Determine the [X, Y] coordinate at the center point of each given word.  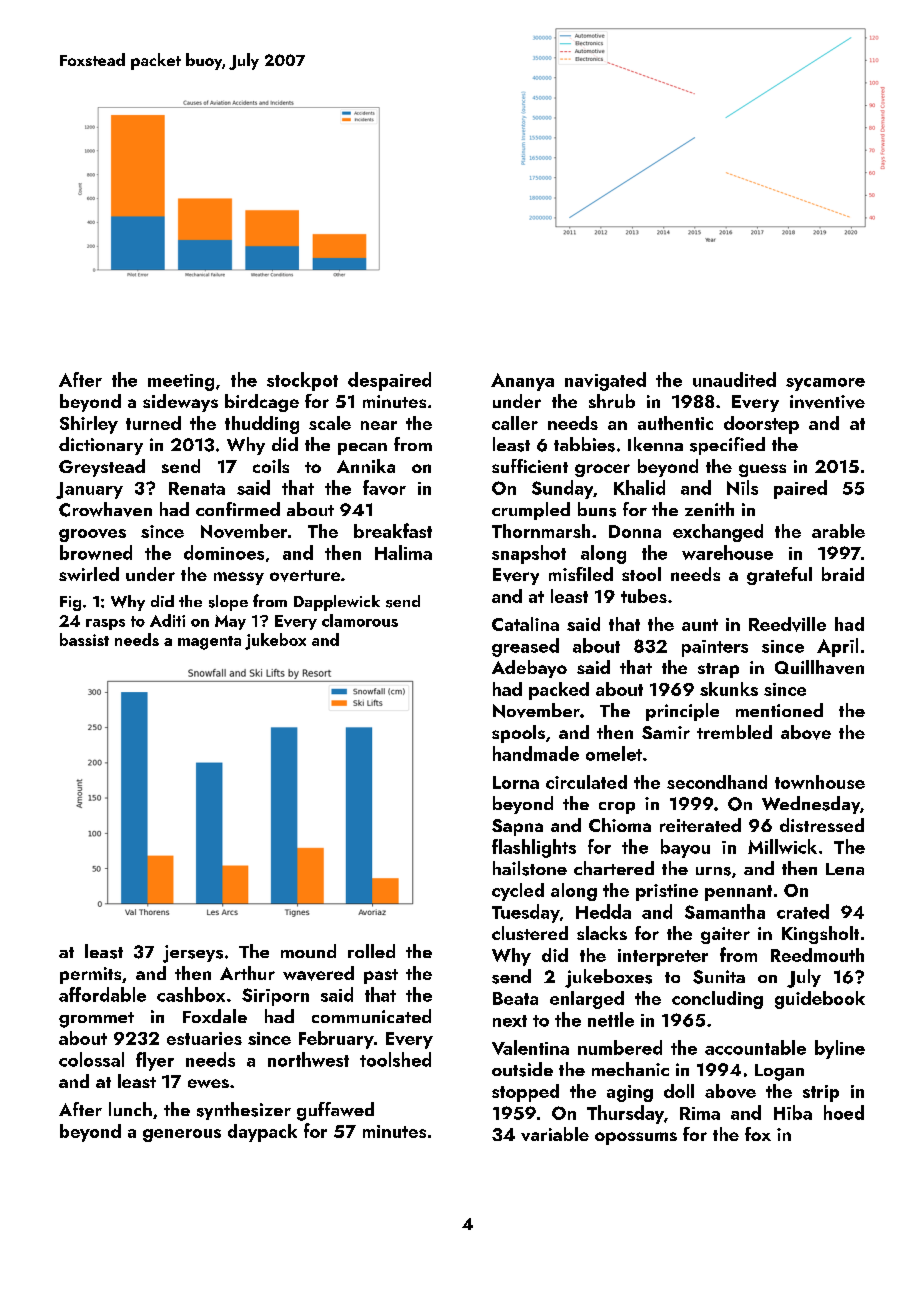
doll [679, 1091]
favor [384, 487]
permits [90, 975]
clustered [530, 933]
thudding [262, 425]
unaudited [734, 379]
